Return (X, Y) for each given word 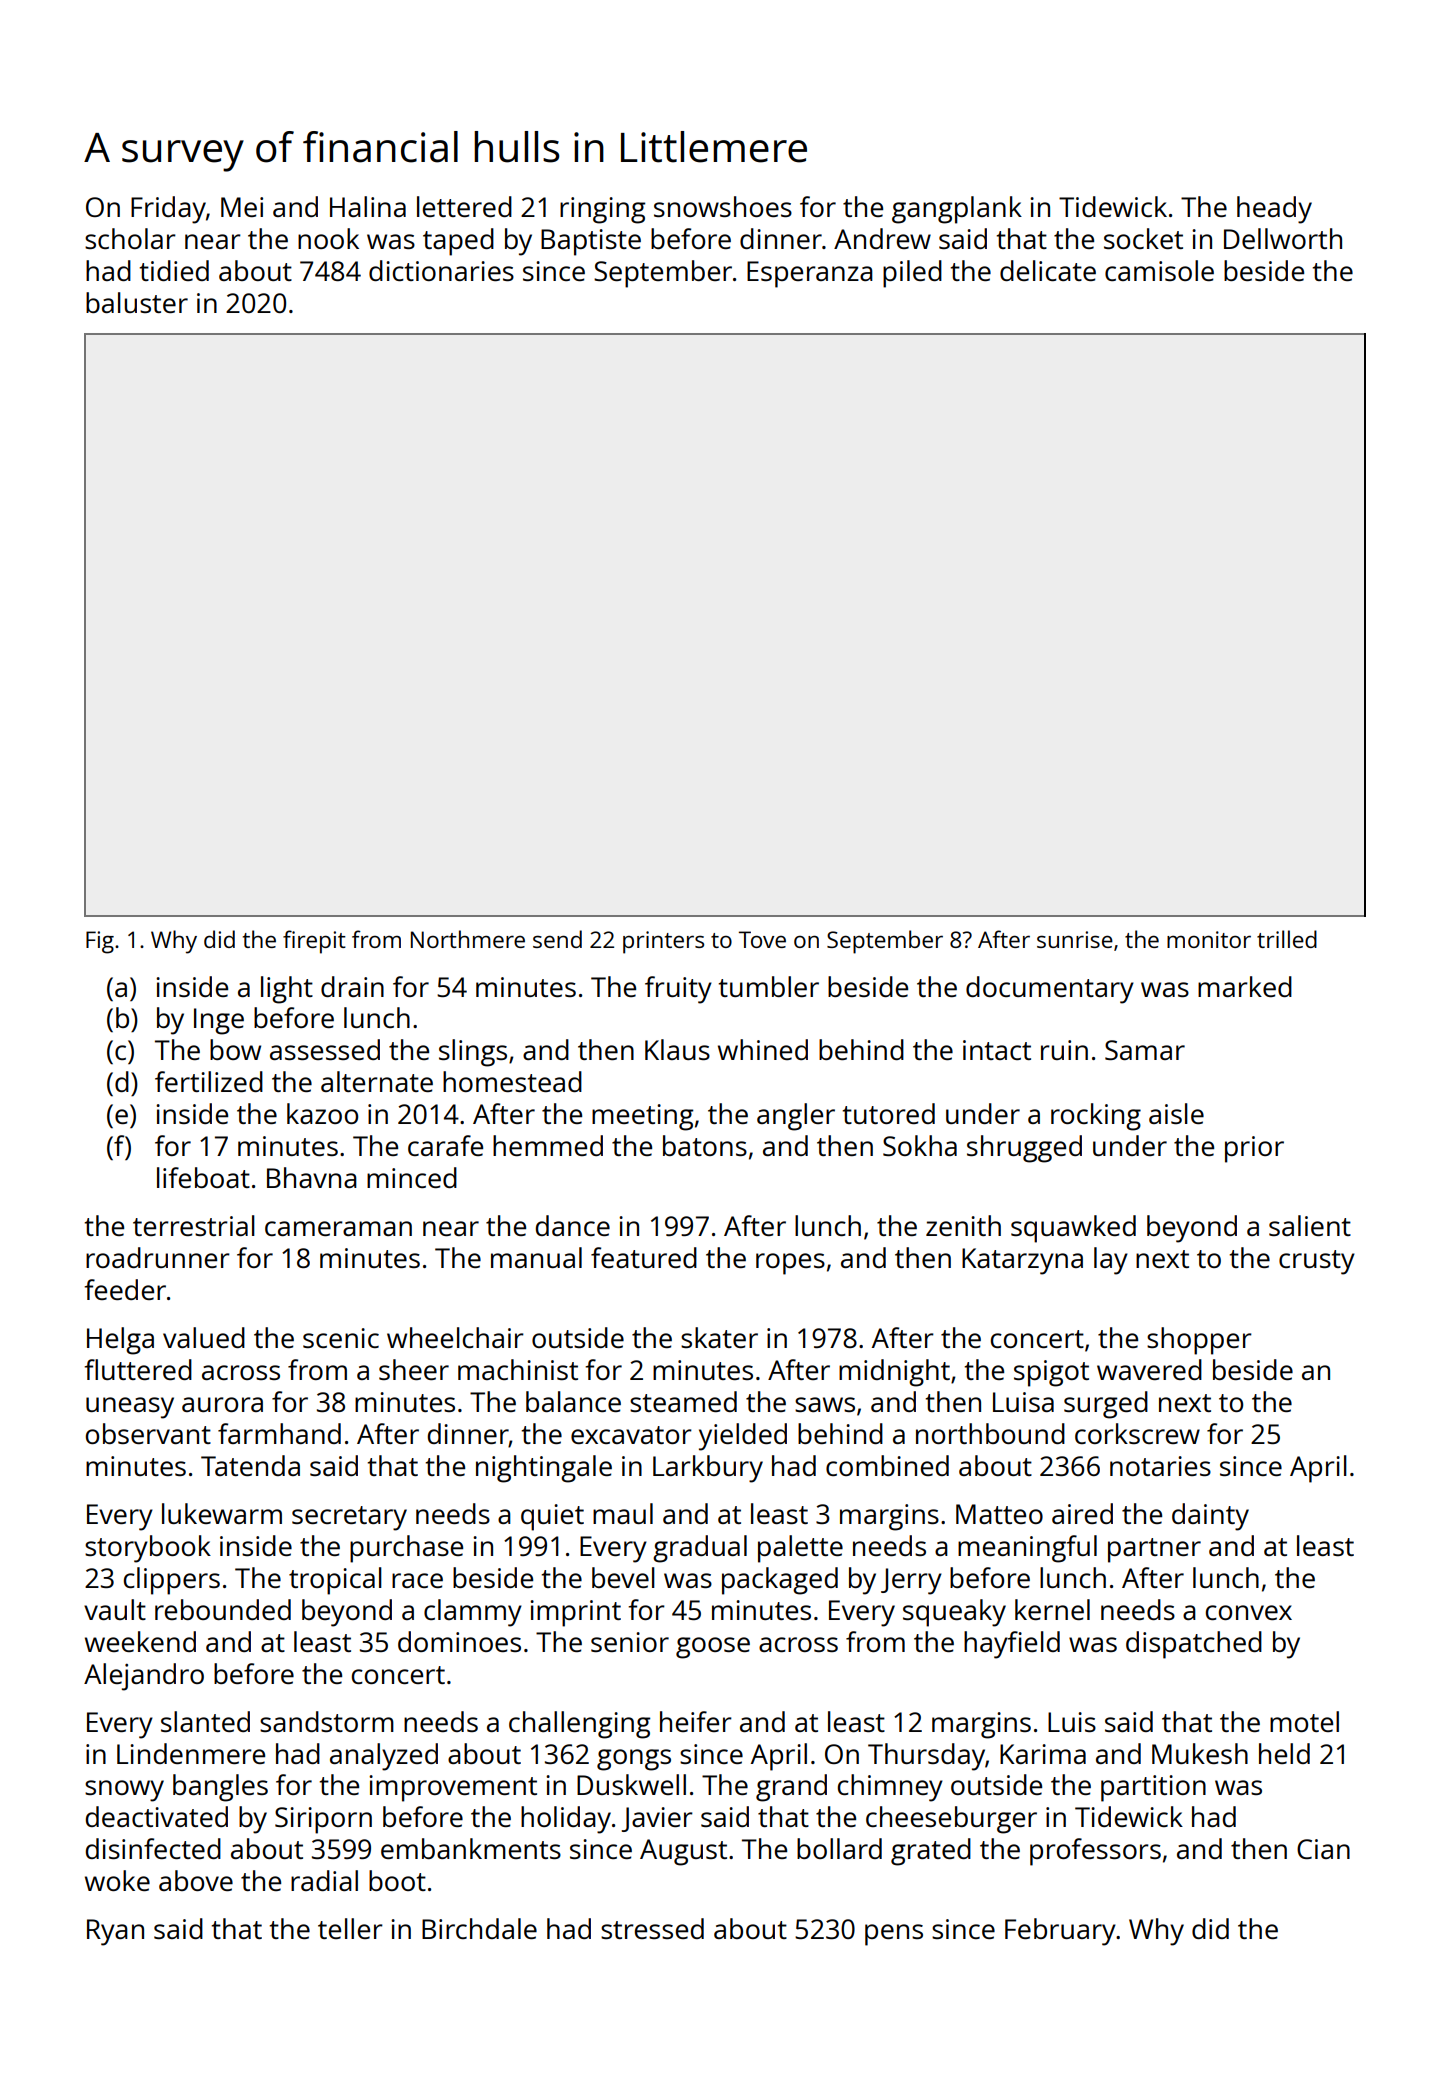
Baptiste (591, 242)
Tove (762, 939)
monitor (1209, 939)
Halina (368, 206)
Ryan (115, 1932)
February (1060, 1932)
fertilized (209, 1081)
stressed (652, 1928)
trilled (1287, 939)
